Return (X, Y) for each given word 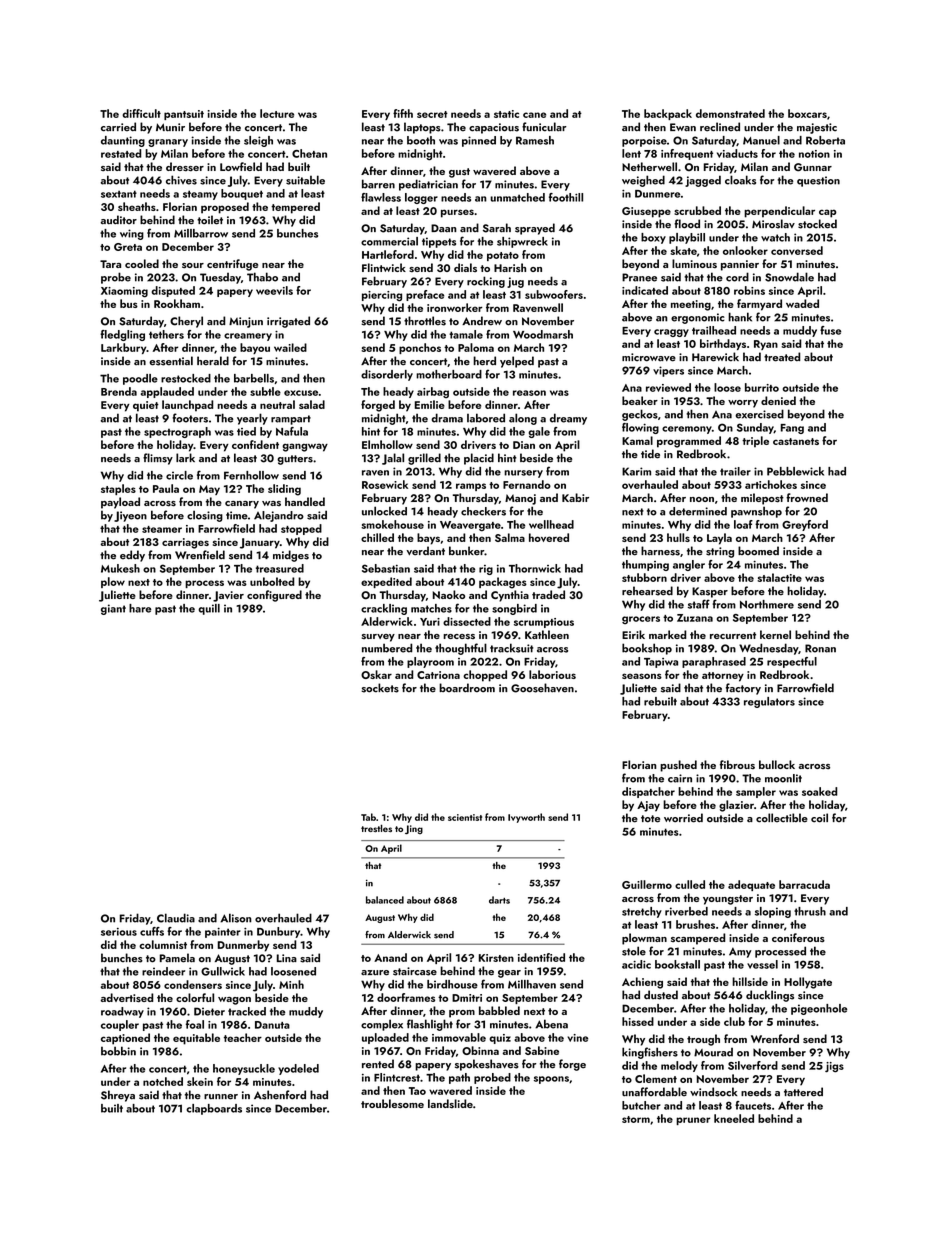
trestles (376, 828)
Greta (128, 247)
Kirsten (496, 958)
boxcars (807, 113)
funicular (544, 127)
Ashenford (280, 1095)
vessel (762, 964)
